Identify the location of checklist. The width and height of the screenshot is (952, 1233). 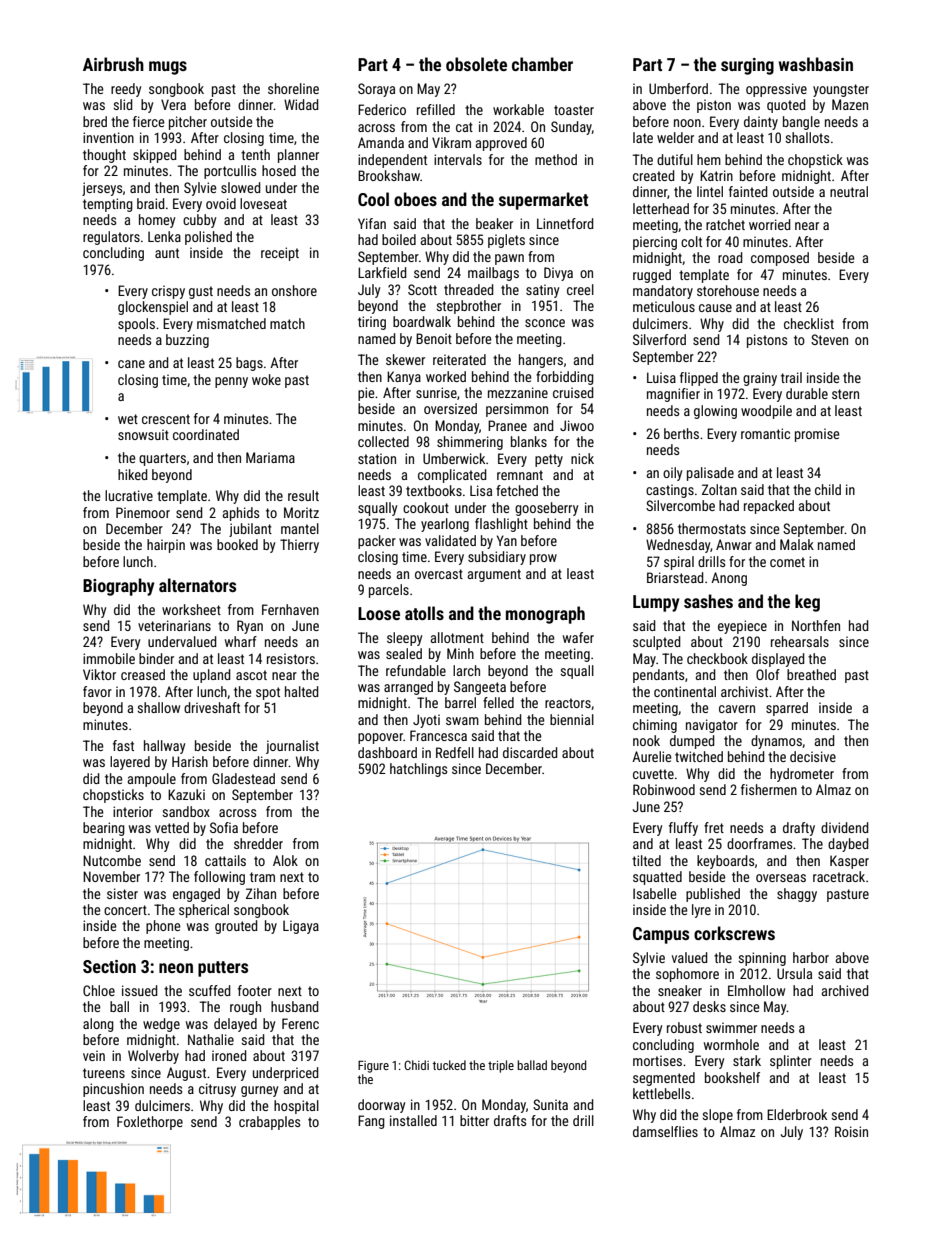
(809, 323).
